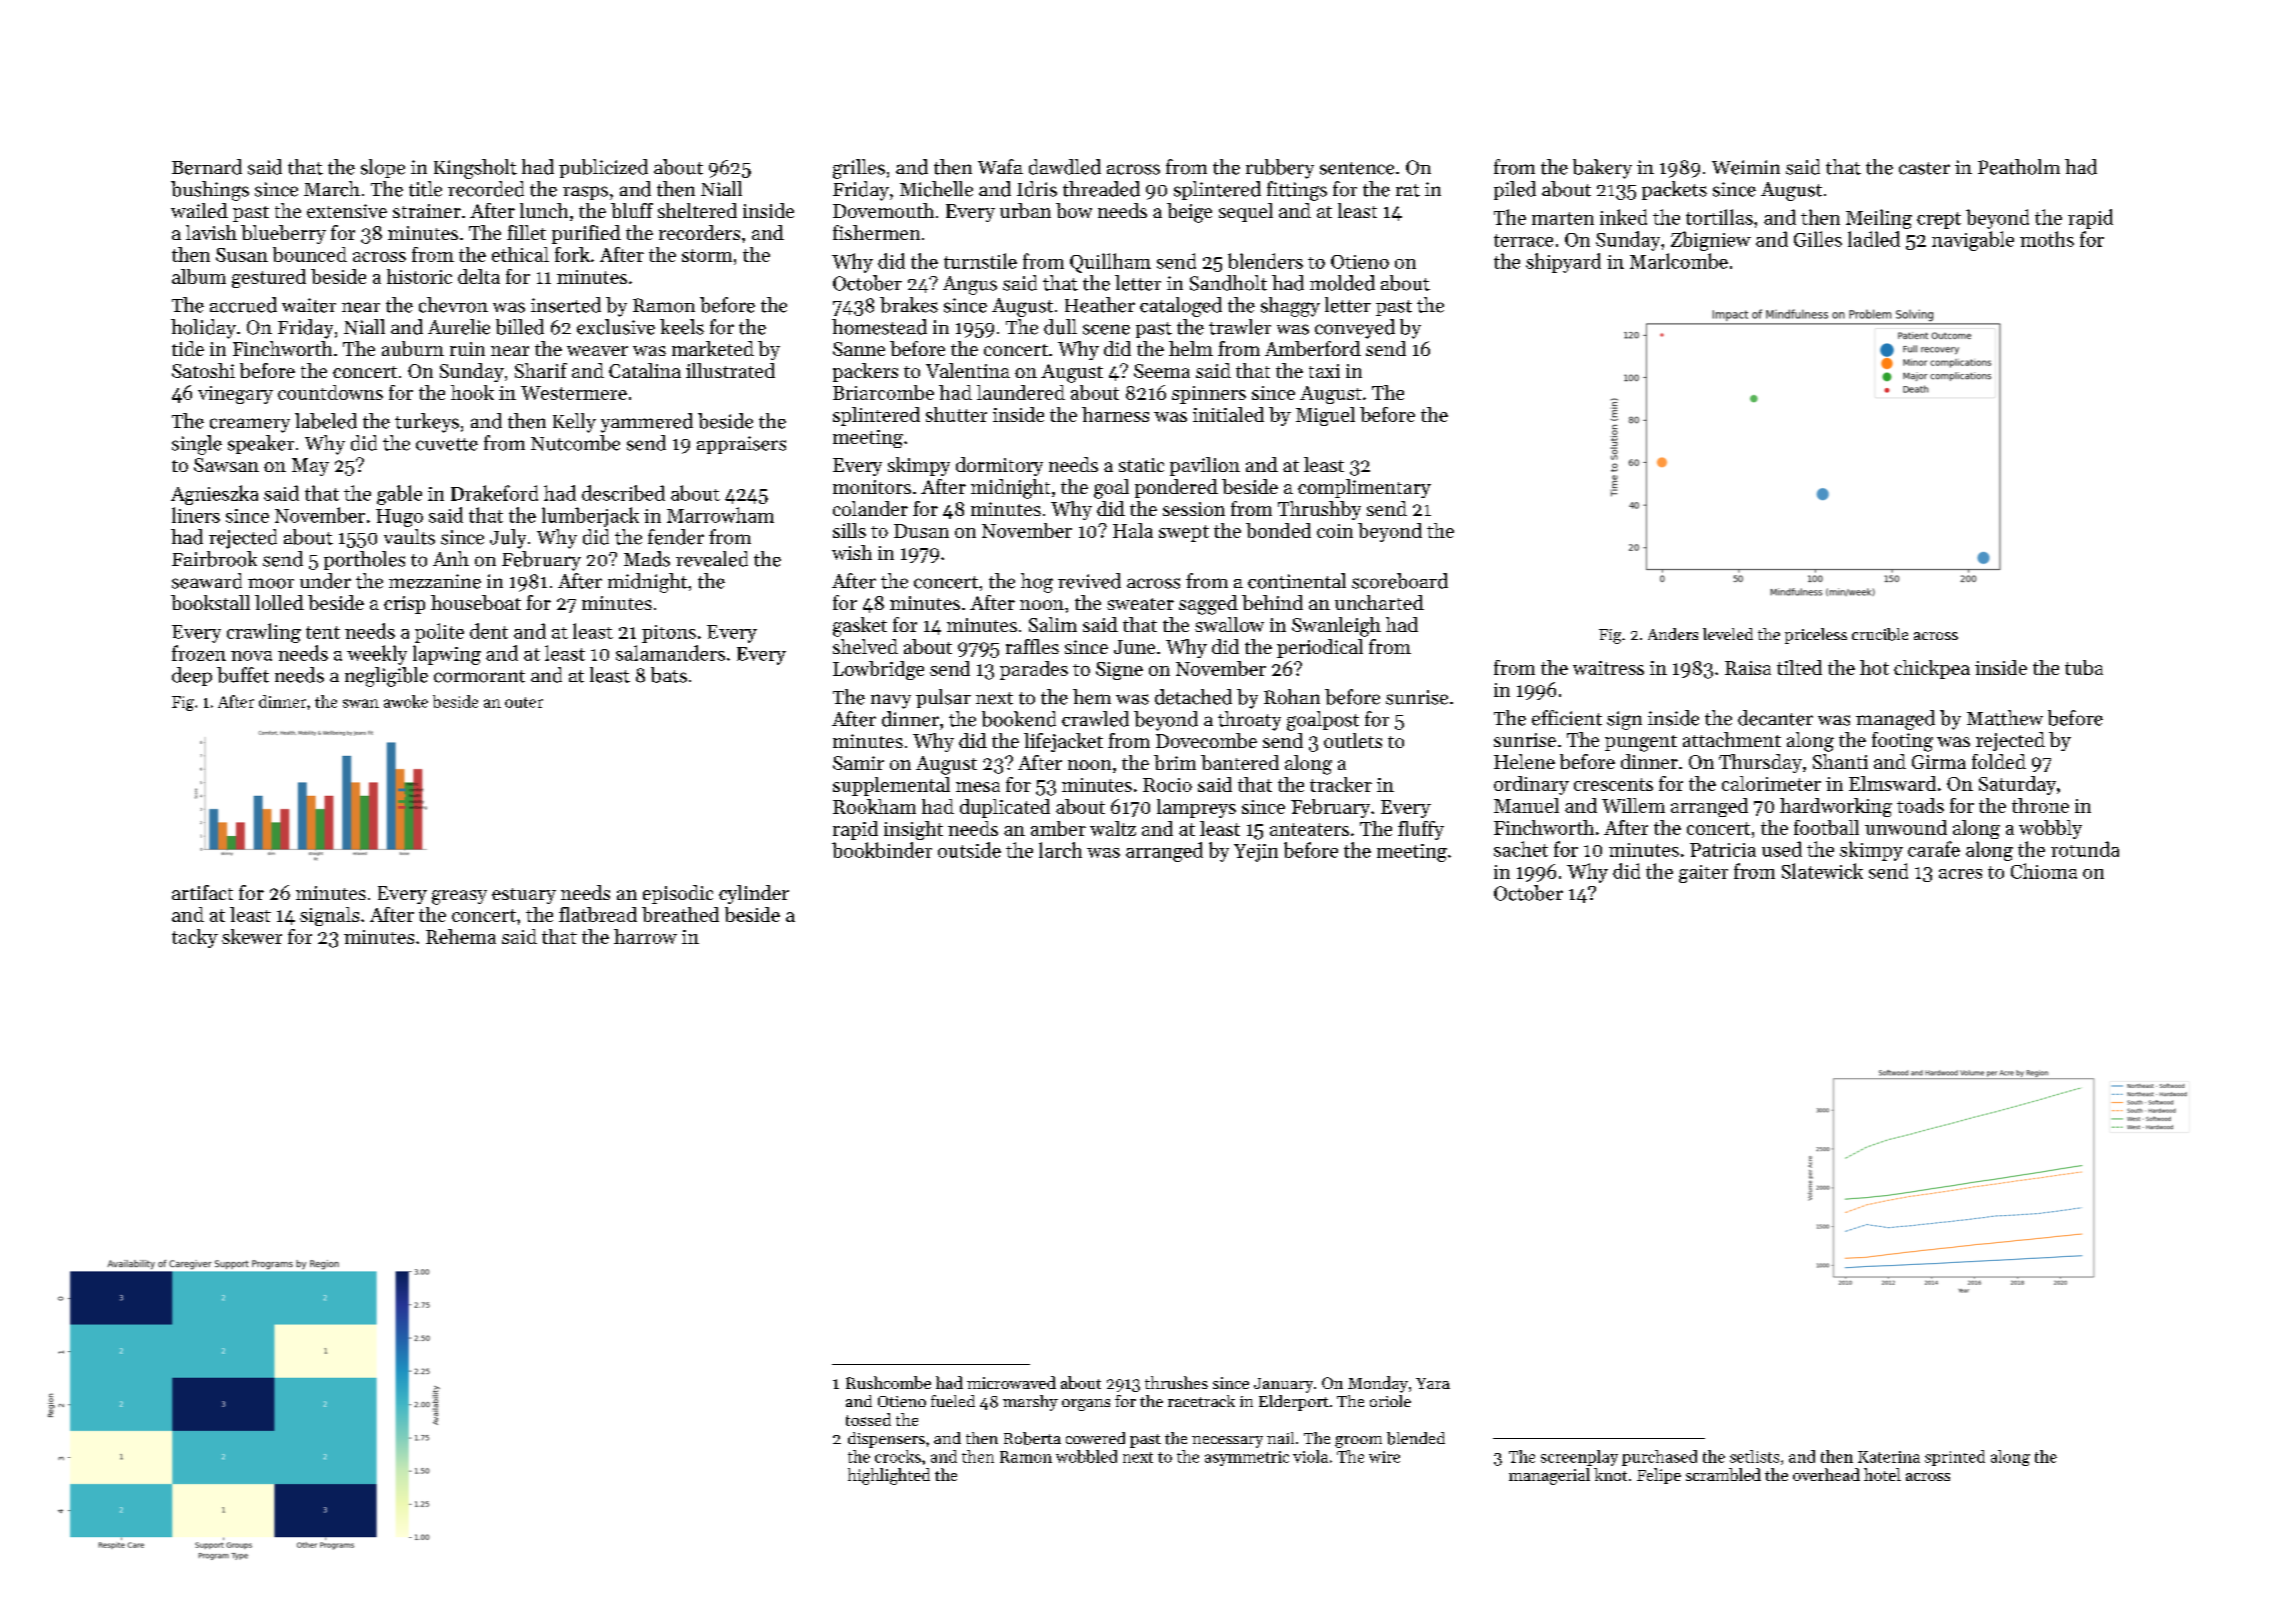 The width and height of the screenshot is (2292, 1620). What do you see at coordinates (645, 936) in the screenshot?
I see `harrow` at bounding box center [645, 936].
